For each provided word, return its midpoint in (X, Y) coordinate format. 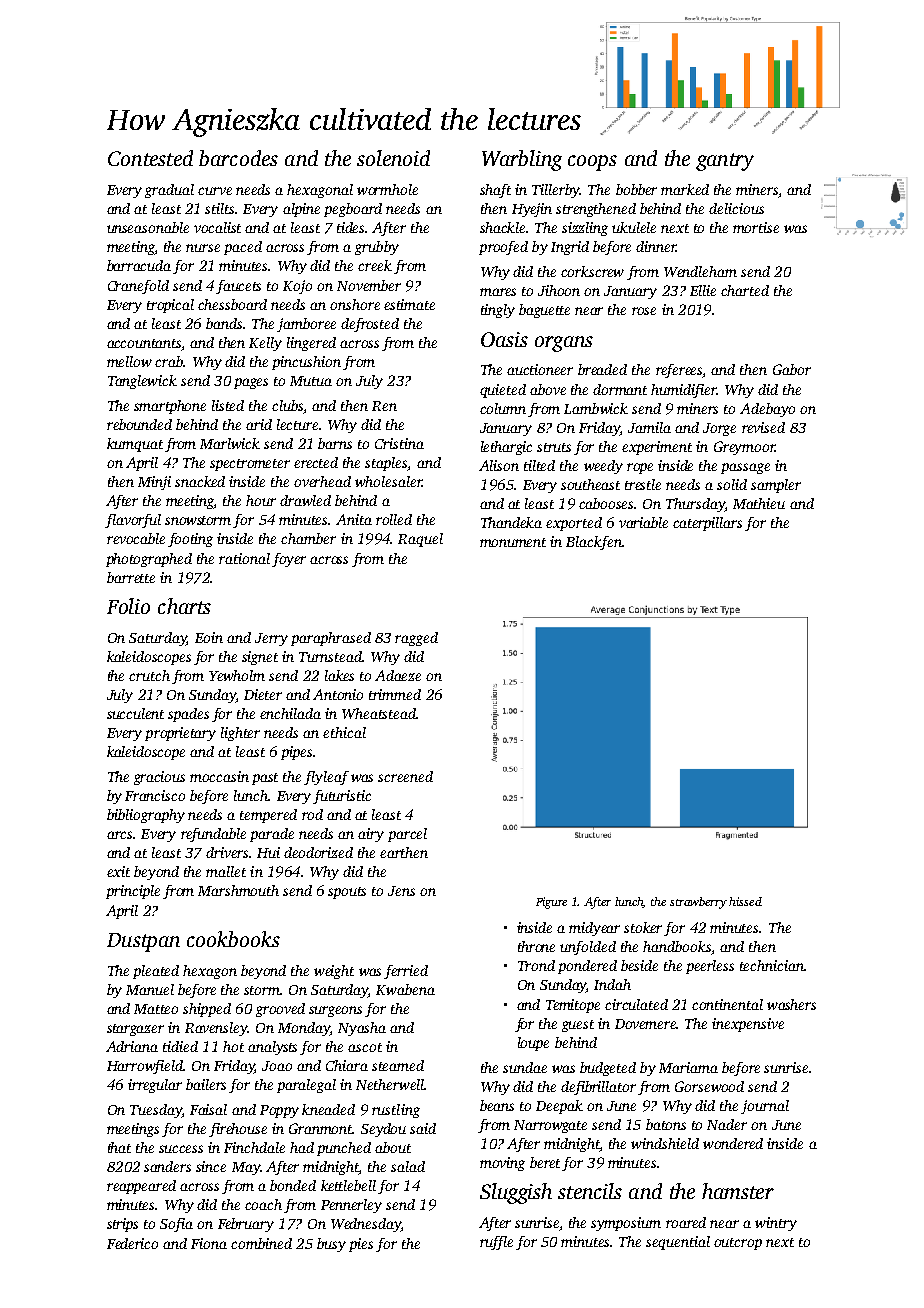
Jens (401, 891)
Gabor (792, 369)
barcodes (238, 158)
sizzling (585, 229)
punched (344, 1149)
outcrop (738, 1244)
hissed (745, 901)
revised (763, 427)
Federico (132, 1243)
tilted (539, 465)
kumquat (135, 445)
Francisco (155, 795)
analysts (272, 1048)
